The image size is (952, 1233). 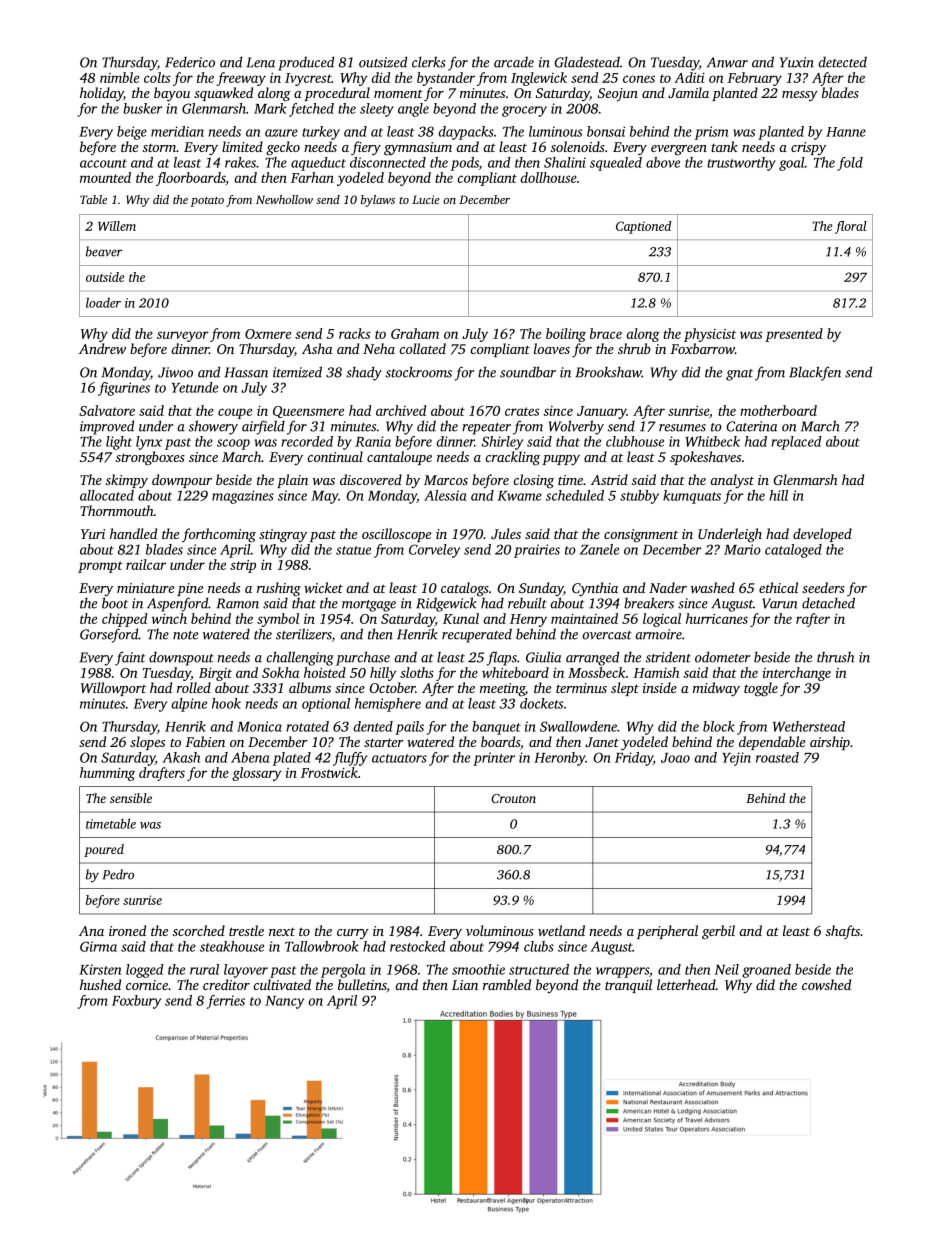 I want to click on crispy, so click(x=808, y=148).
